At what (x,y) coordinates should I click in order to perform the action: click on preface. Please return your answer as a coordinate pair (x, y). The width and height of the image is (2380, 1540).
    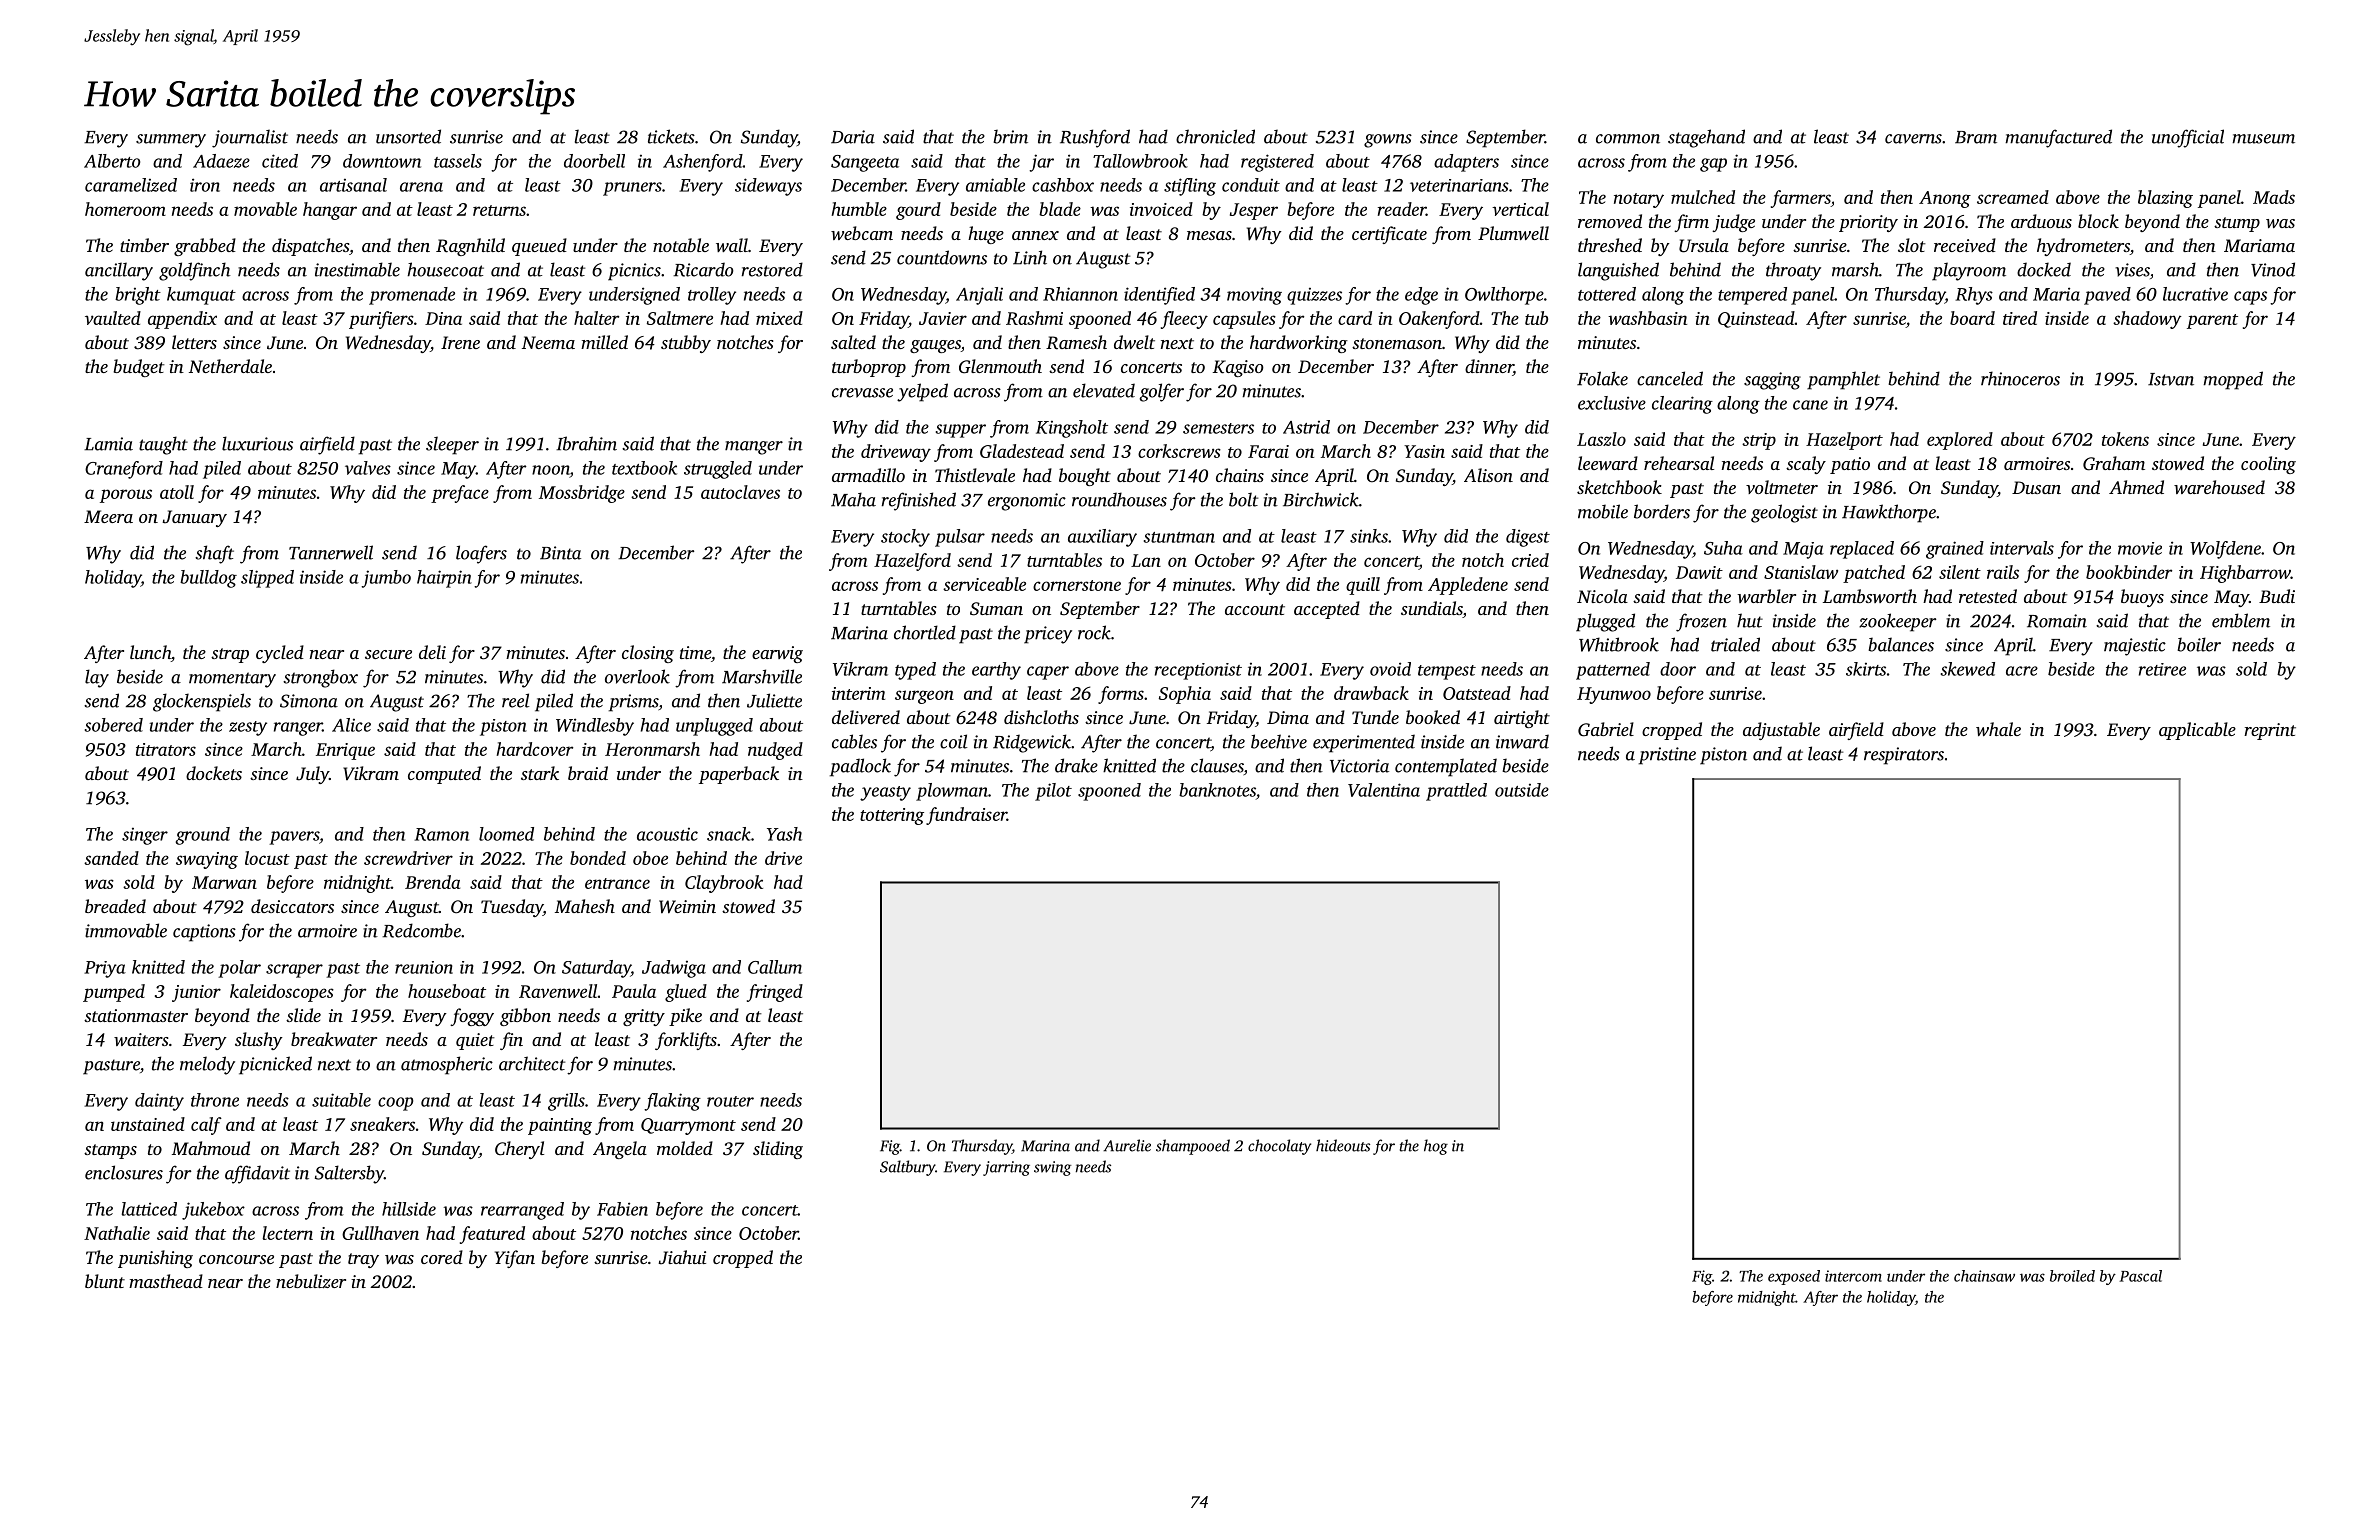
    Looking at the image, I should click on (460, 494).
